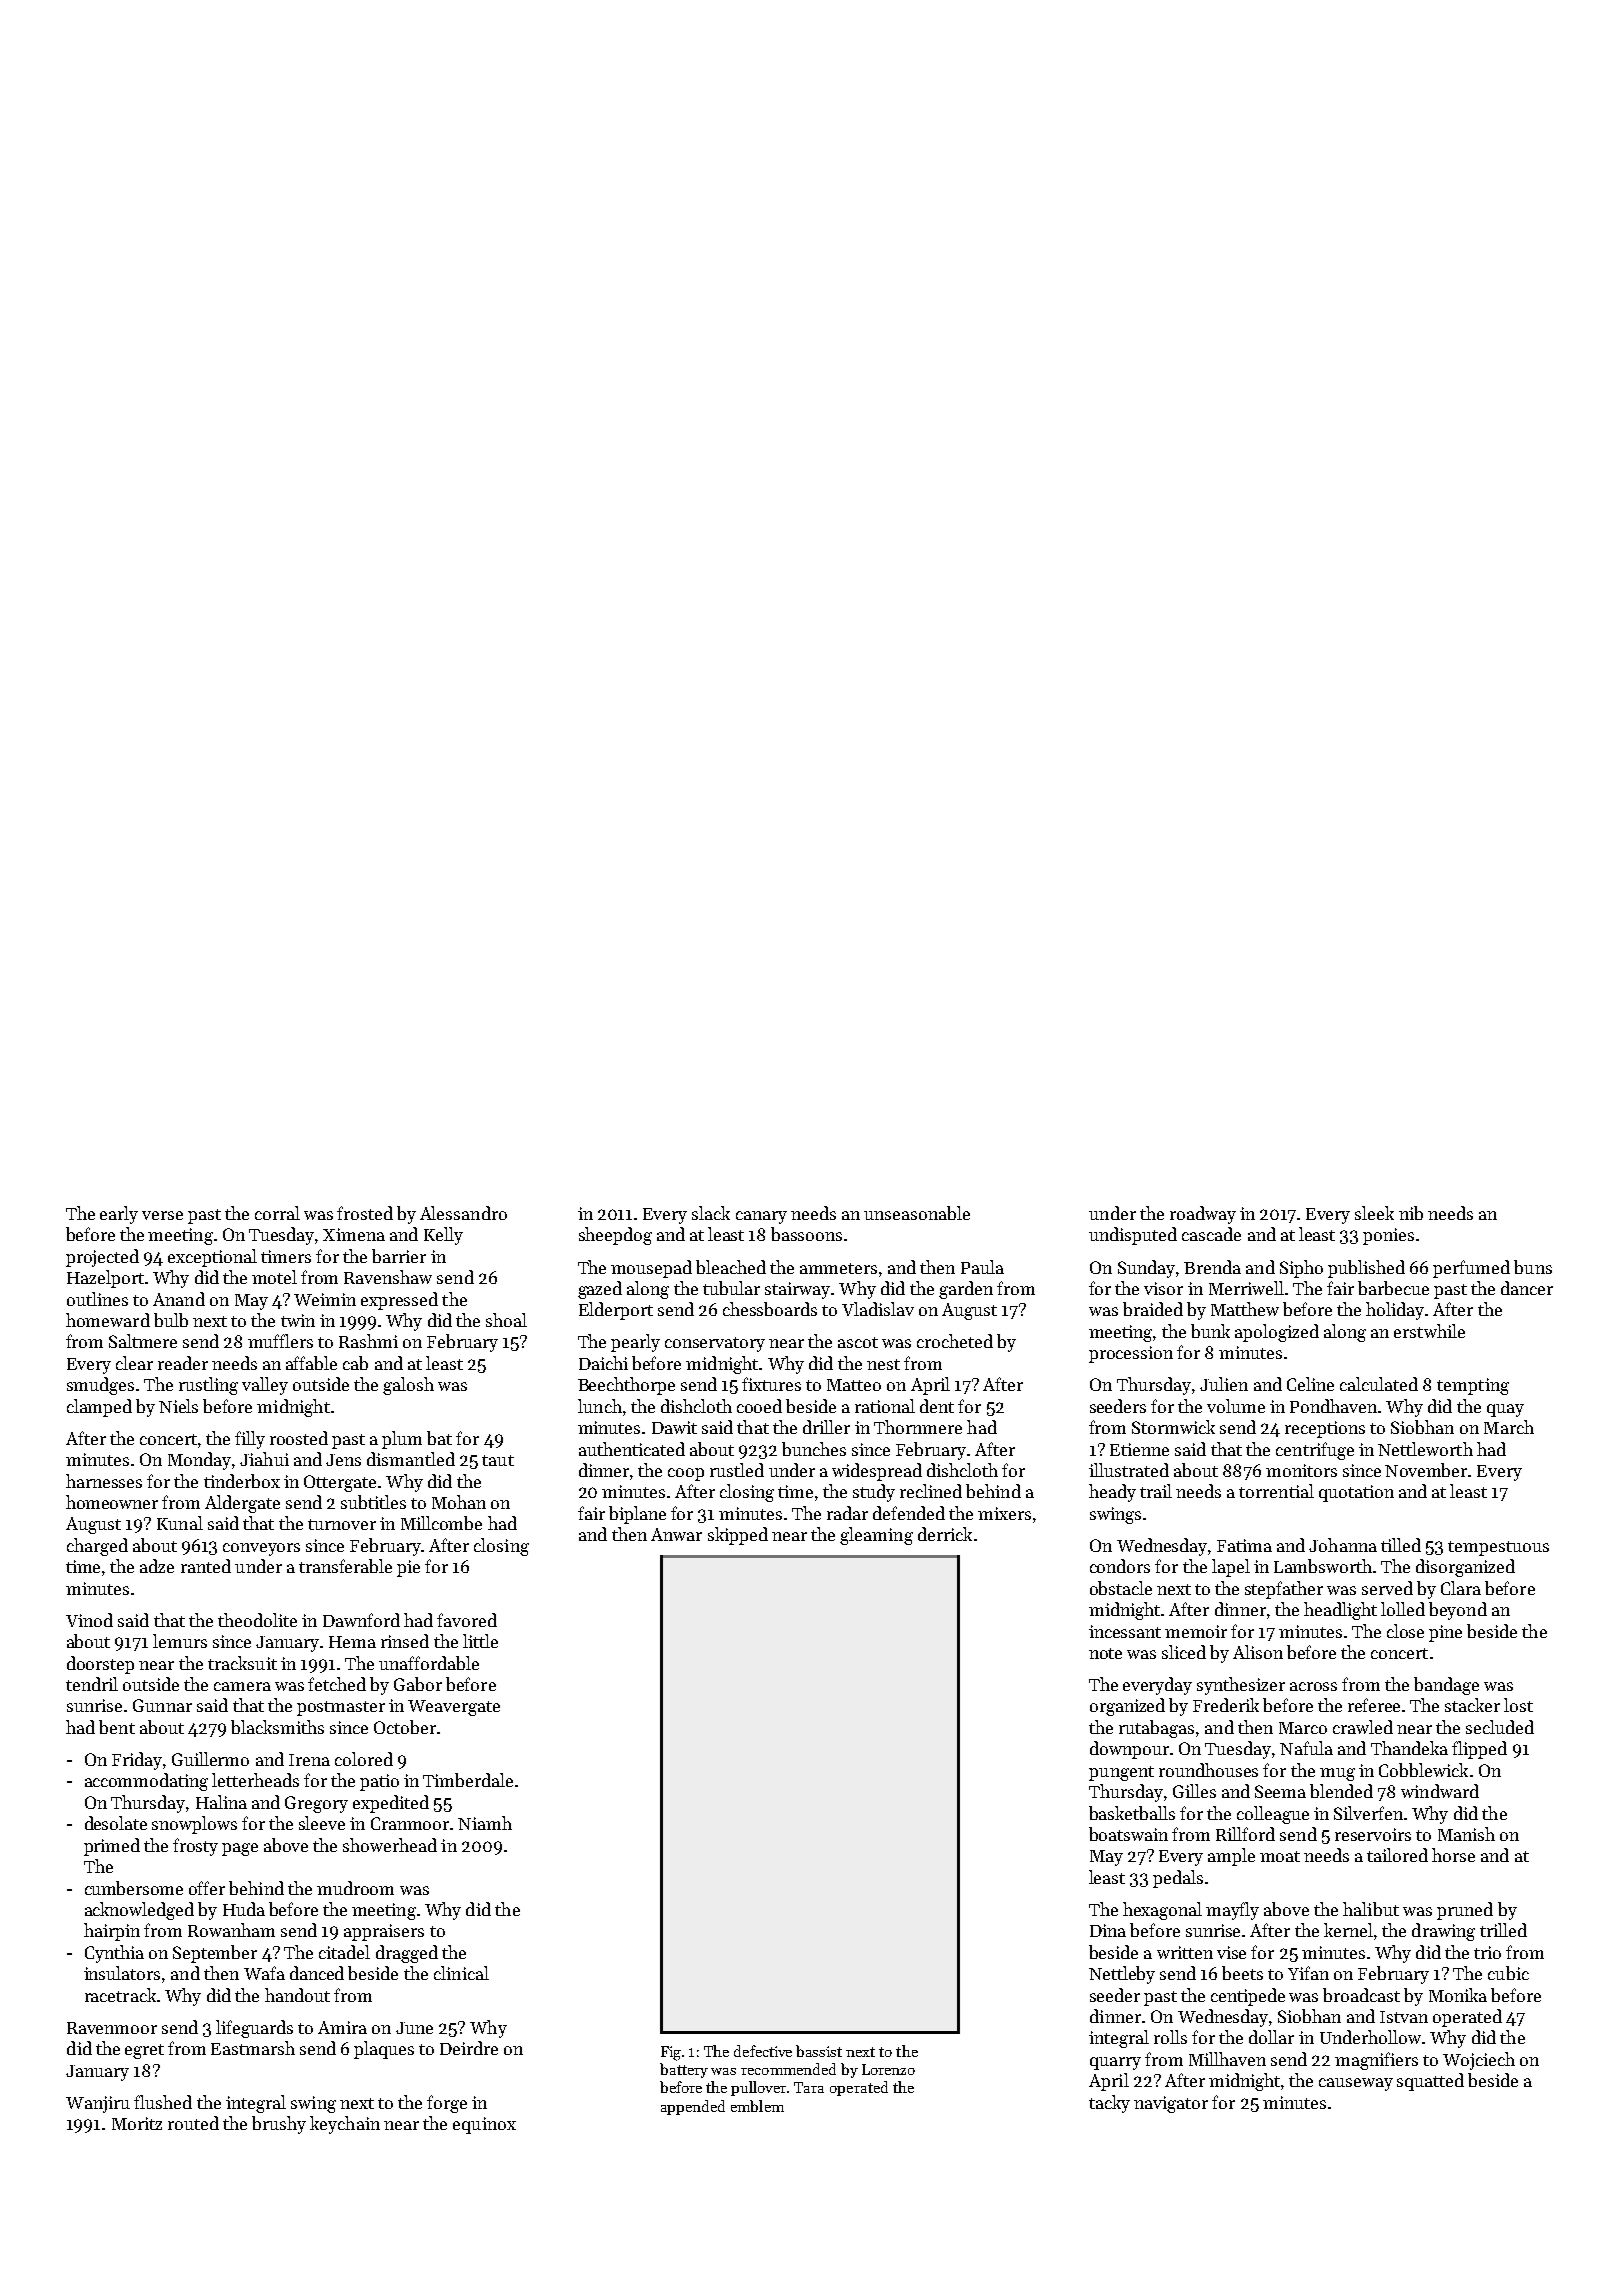 The width and height of the image is (1620, 2292). I want to click on Dina, so click(1108, 1930).
